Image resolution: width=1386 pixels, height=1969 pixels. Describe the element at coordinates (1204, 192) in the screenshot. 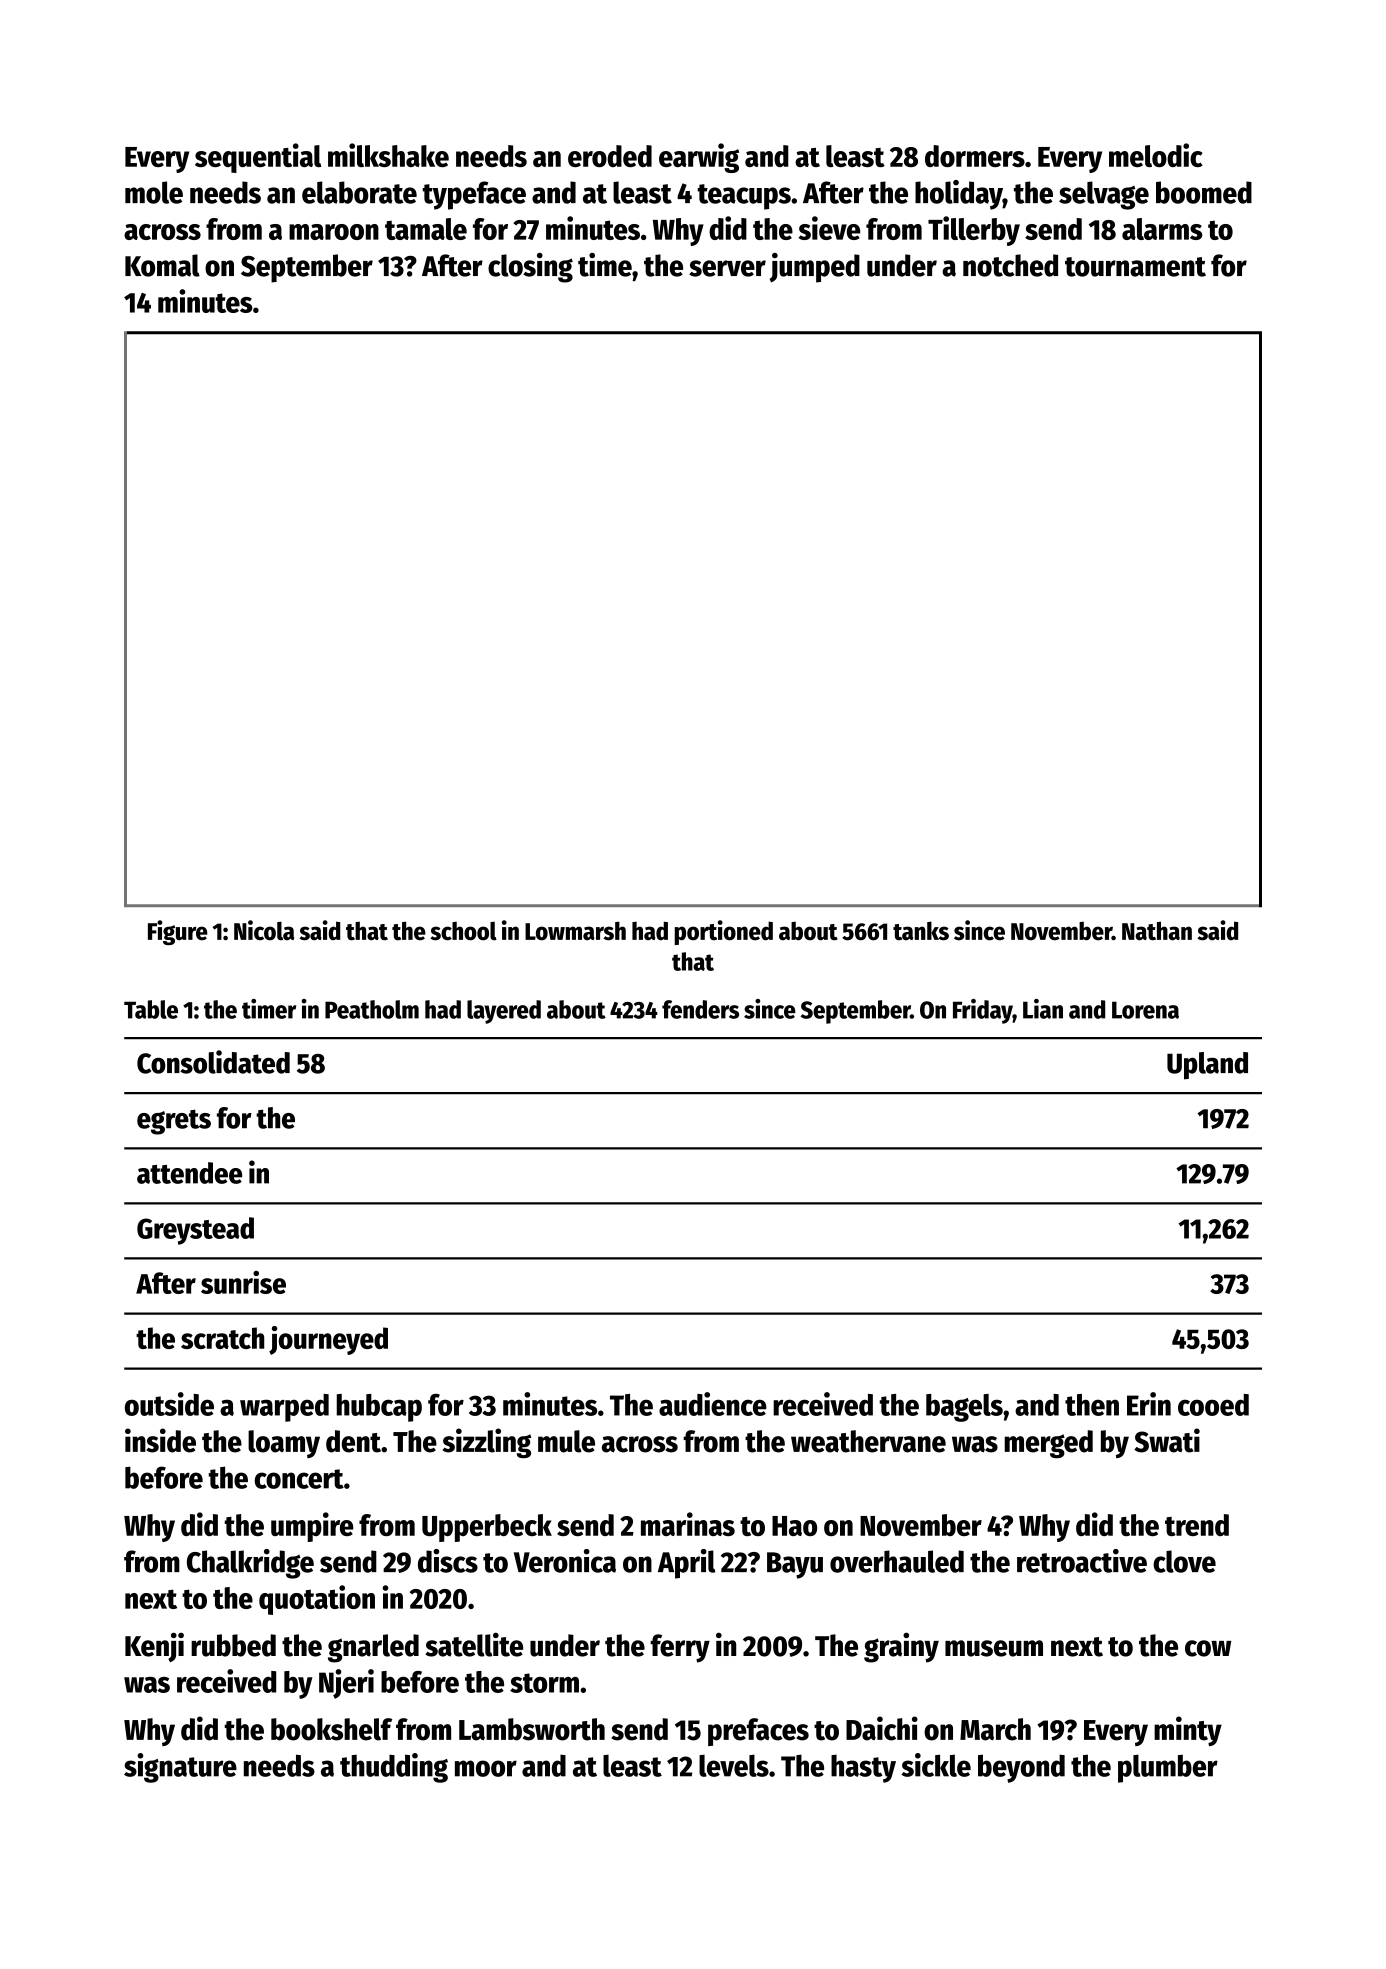

I see `boomed` at that location.
